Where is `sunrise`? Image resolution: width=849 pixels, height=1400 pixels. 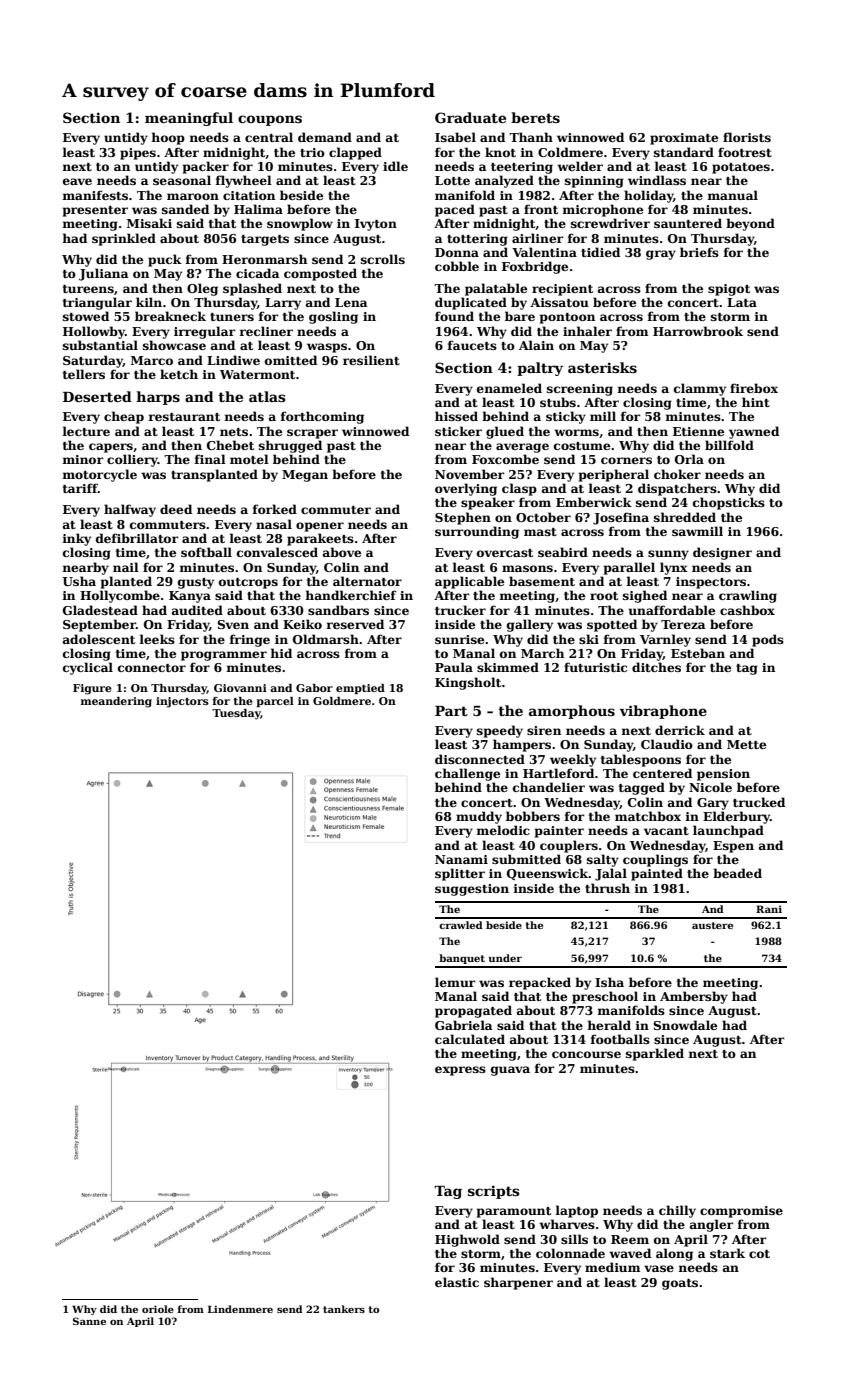
sunrise is located at coordinates (459, 639).
